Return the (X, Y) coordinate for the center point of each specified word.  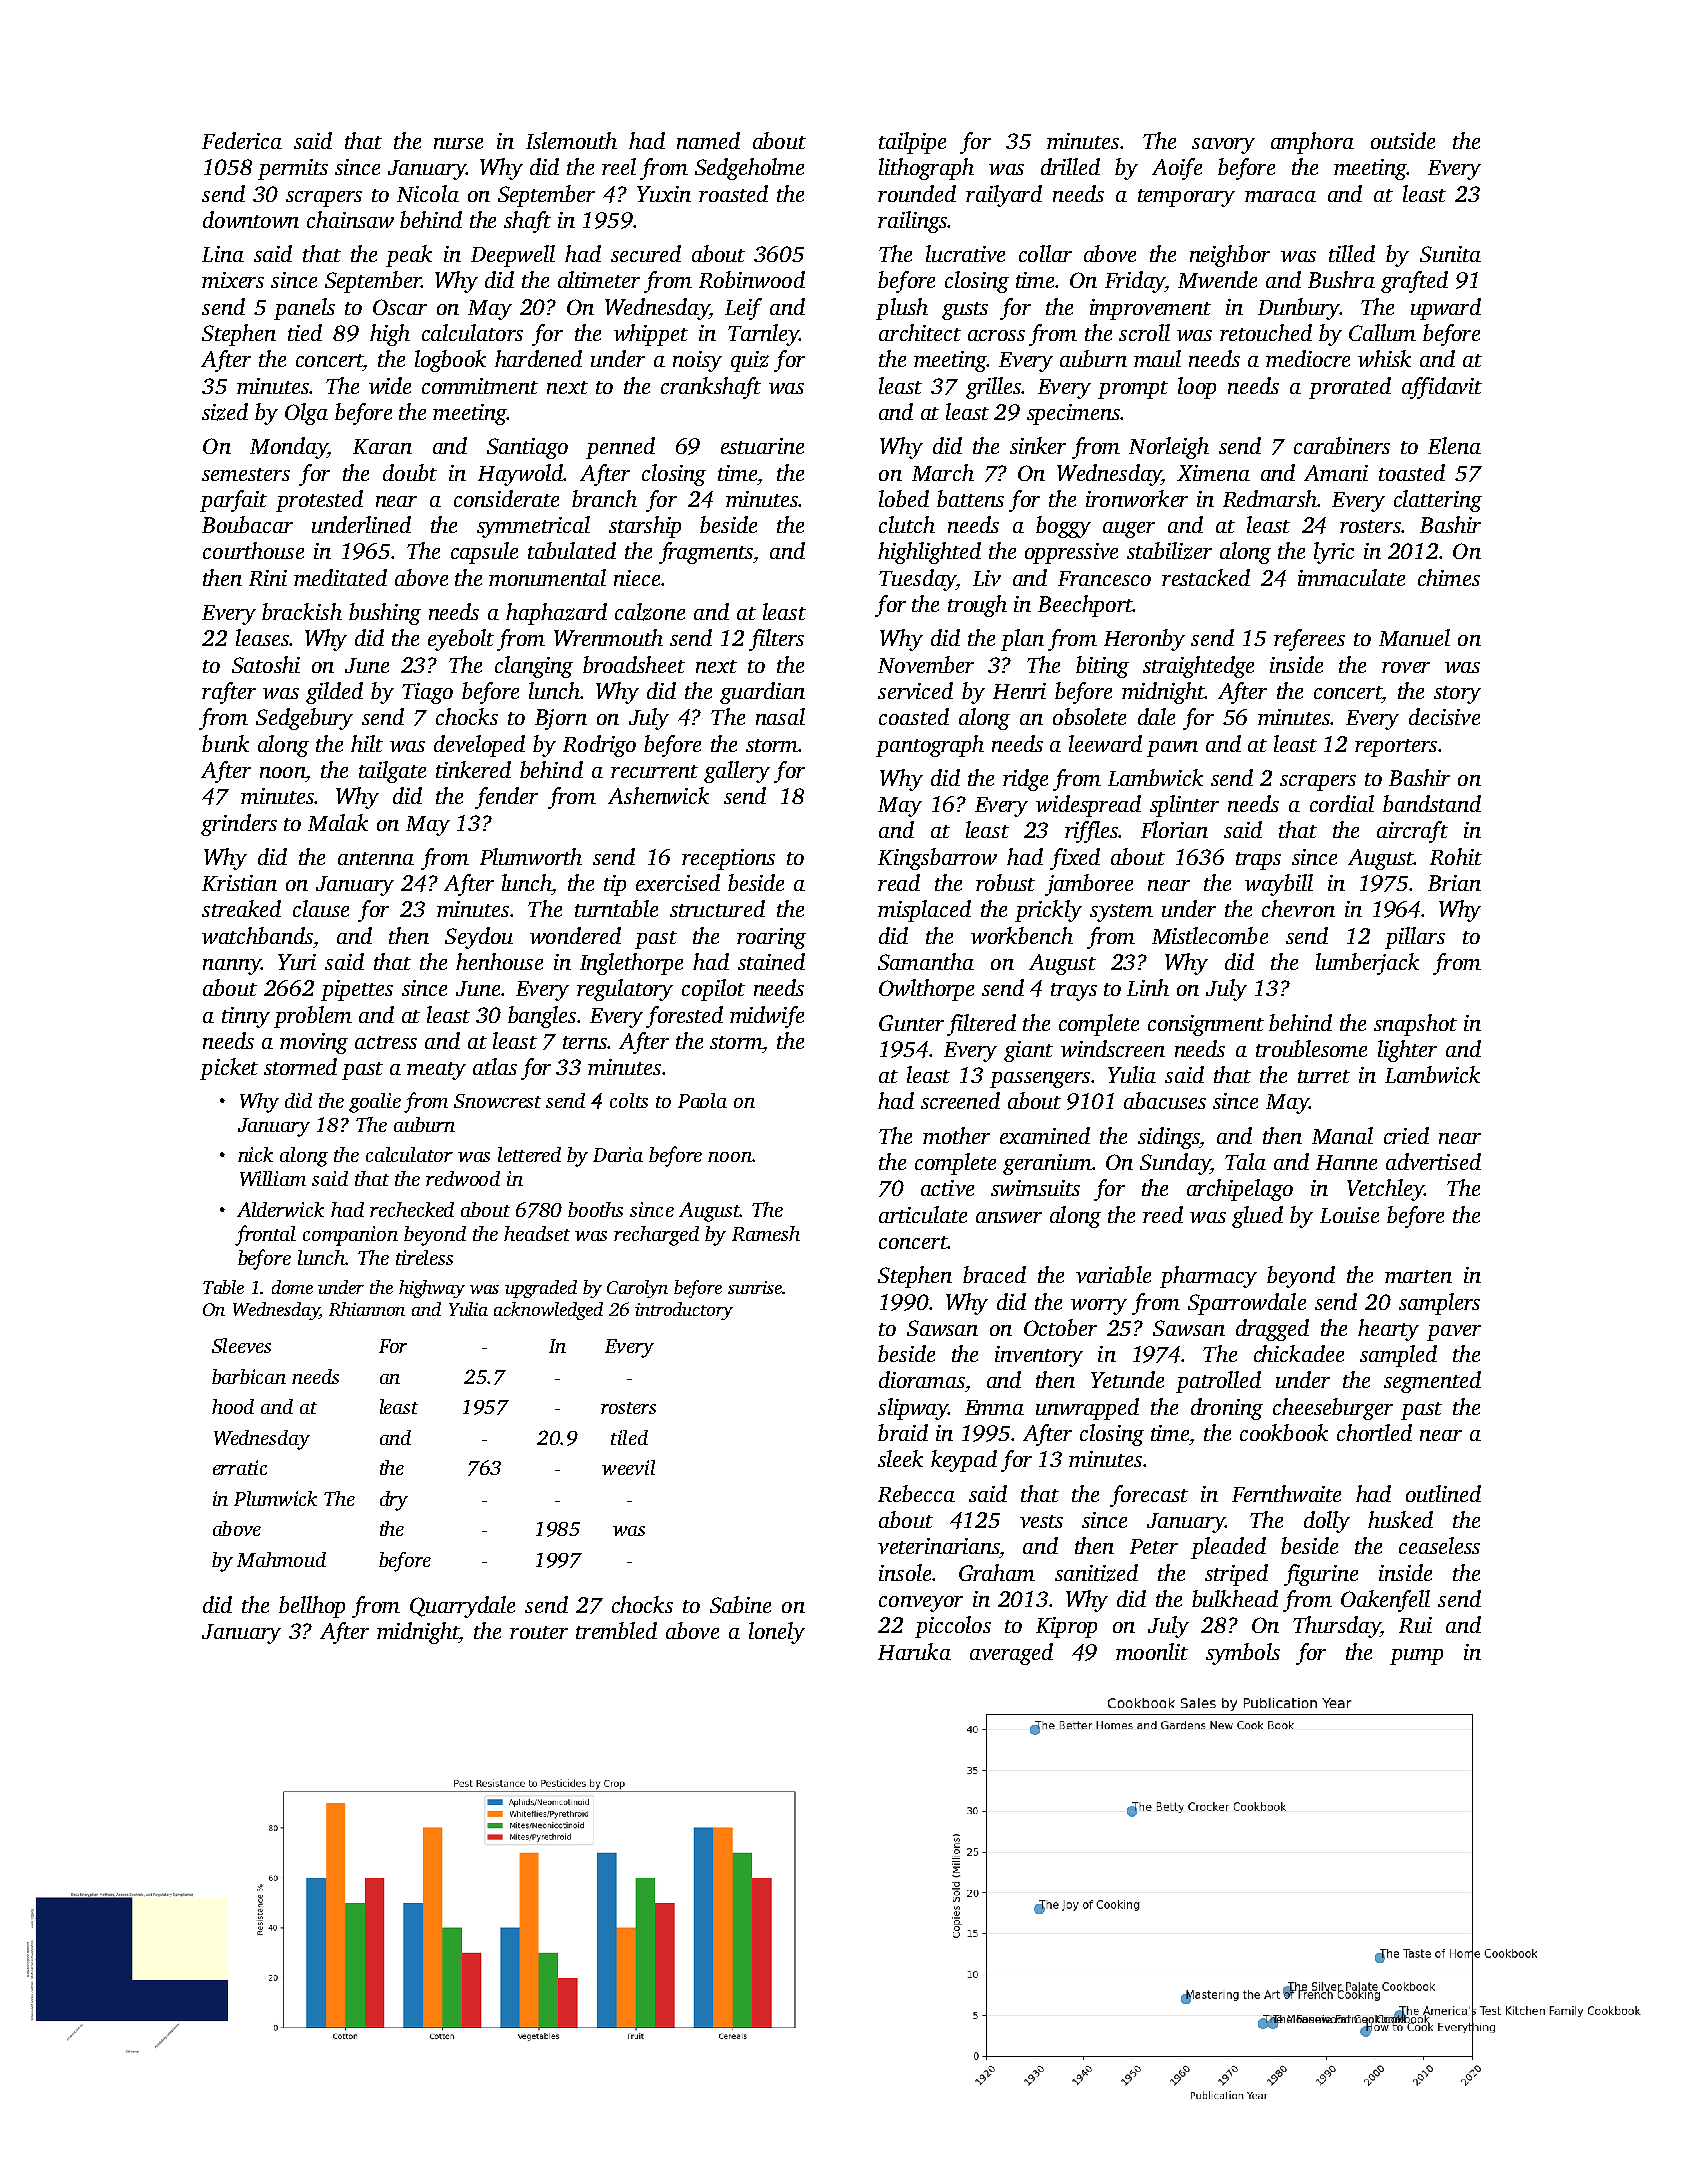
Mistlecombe (1210, 935)
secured (646, 253)
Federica (242, 140)
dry (394, 1501)
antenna (376, 858)
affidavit (1442, 388)
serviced (915, 690)
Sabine (740, 1604)
